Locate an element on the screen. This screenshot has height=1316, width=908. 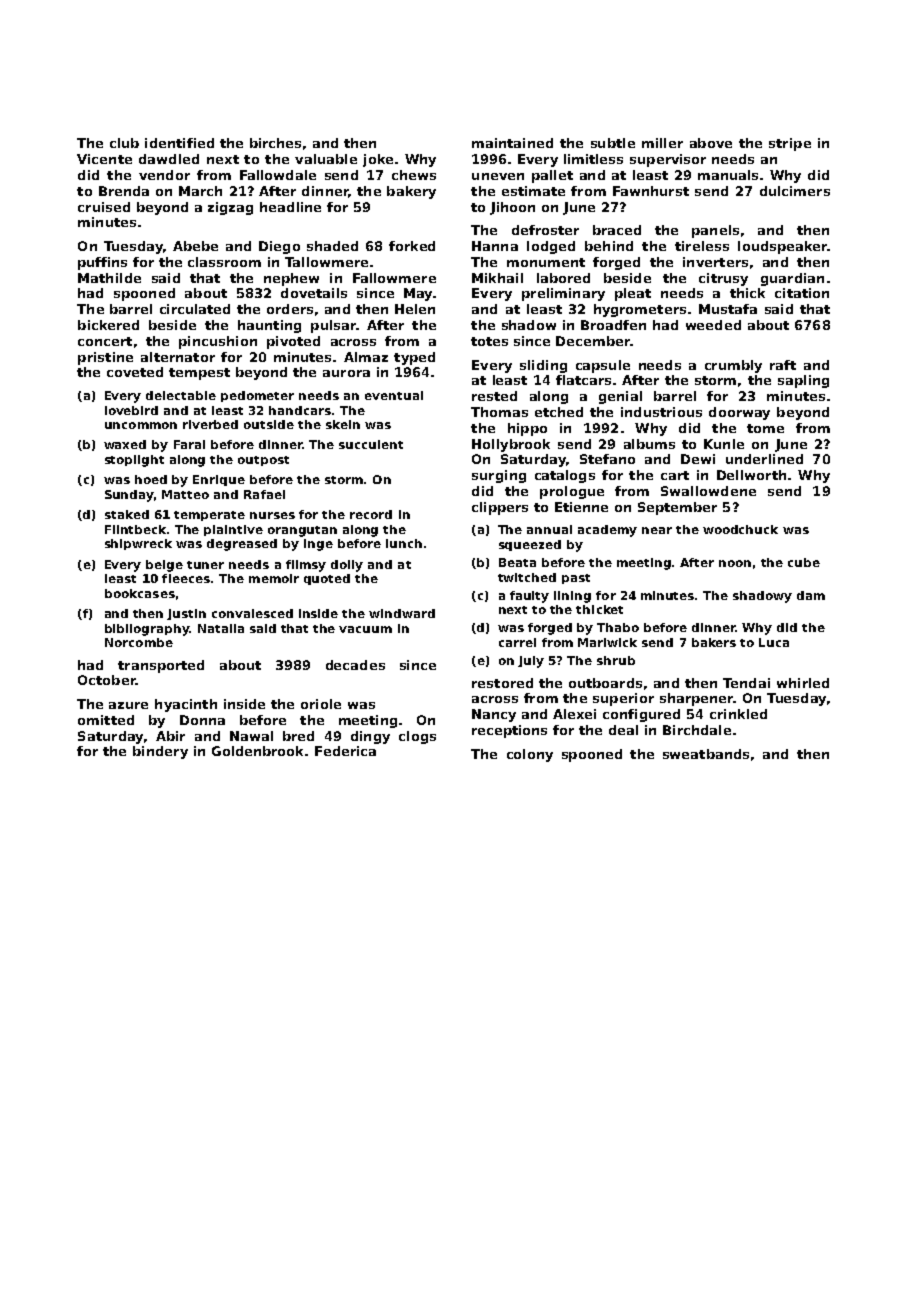
colony is located at coordinates (530, 755).
